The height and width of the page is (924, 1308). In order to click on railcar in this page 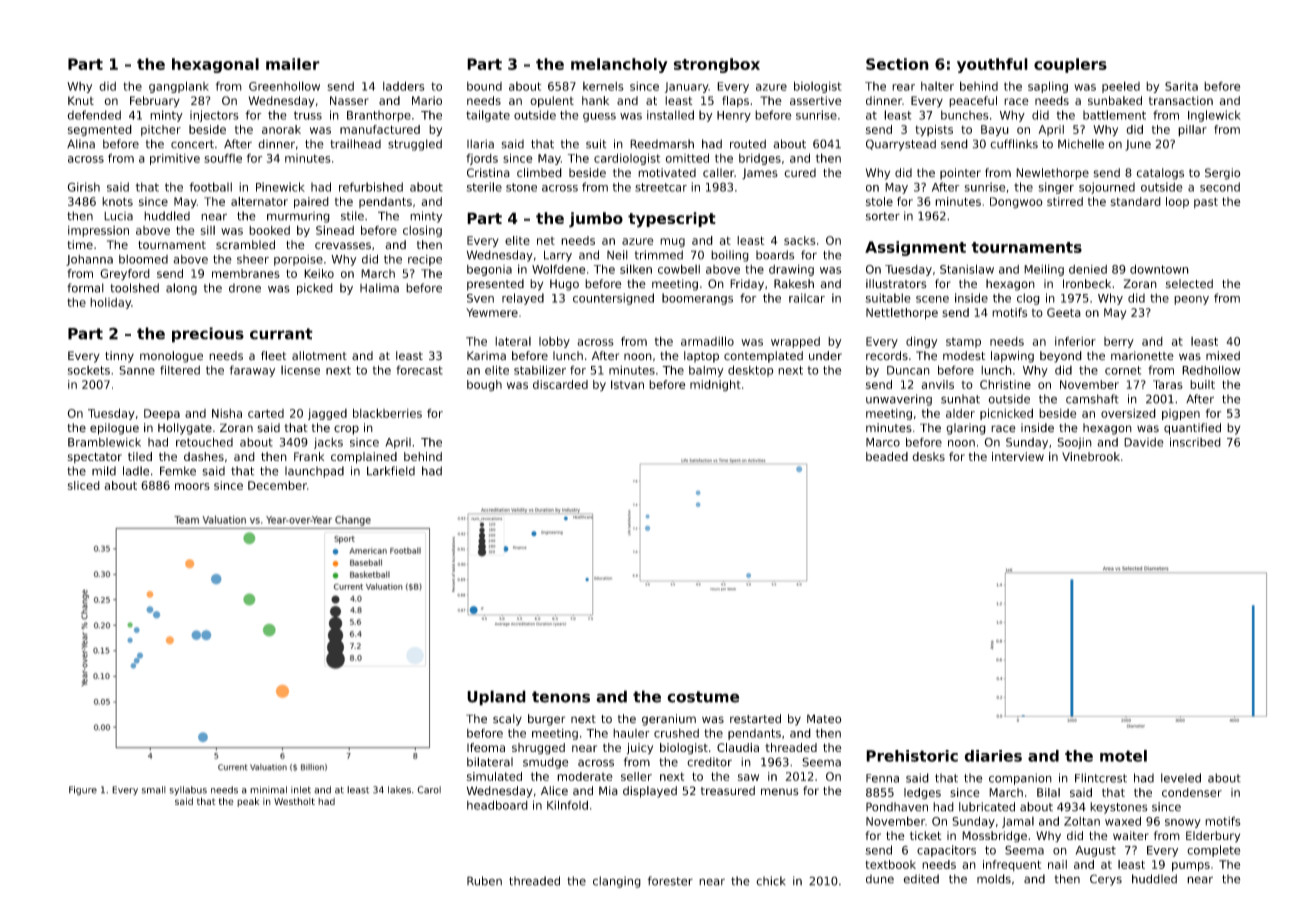, I will do `click(807, 298)`.
